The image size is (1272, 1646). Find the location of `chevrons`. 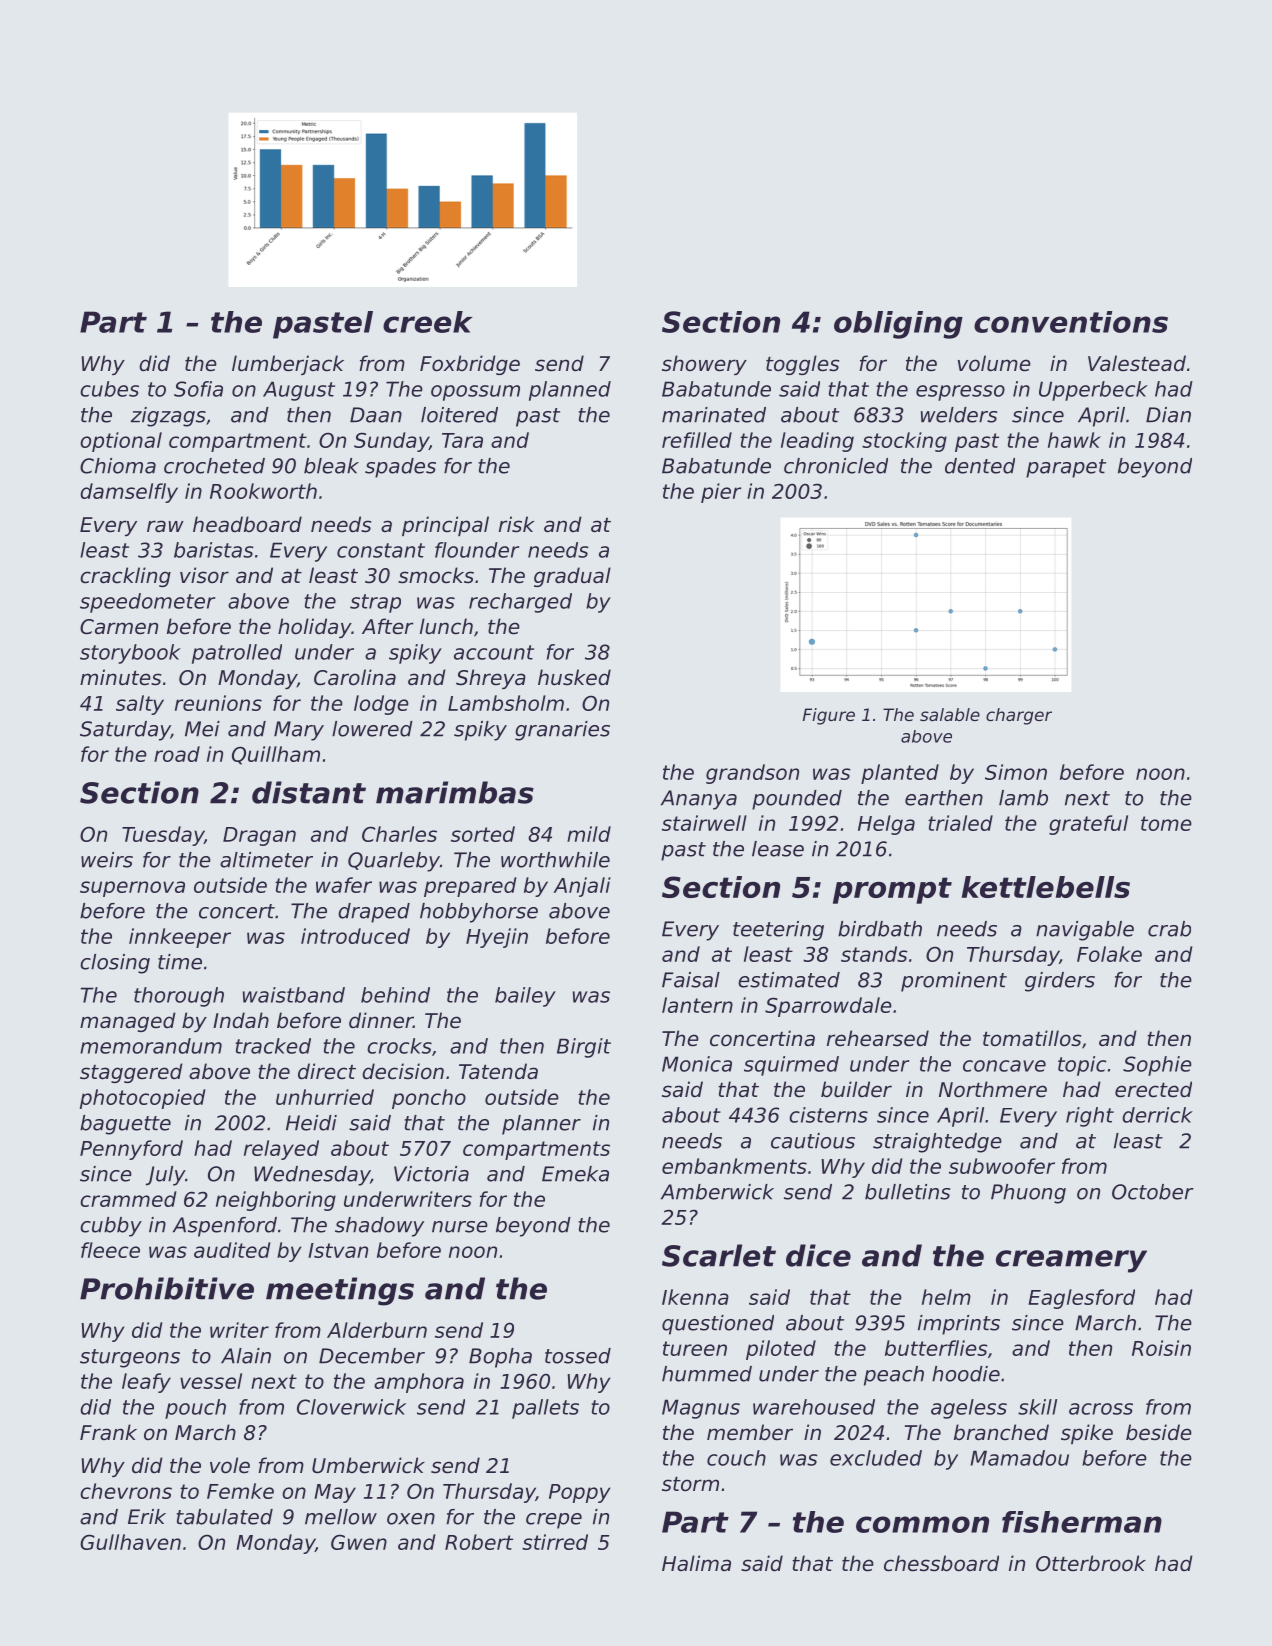

chevrons is located at coordinates (126, 1491).
